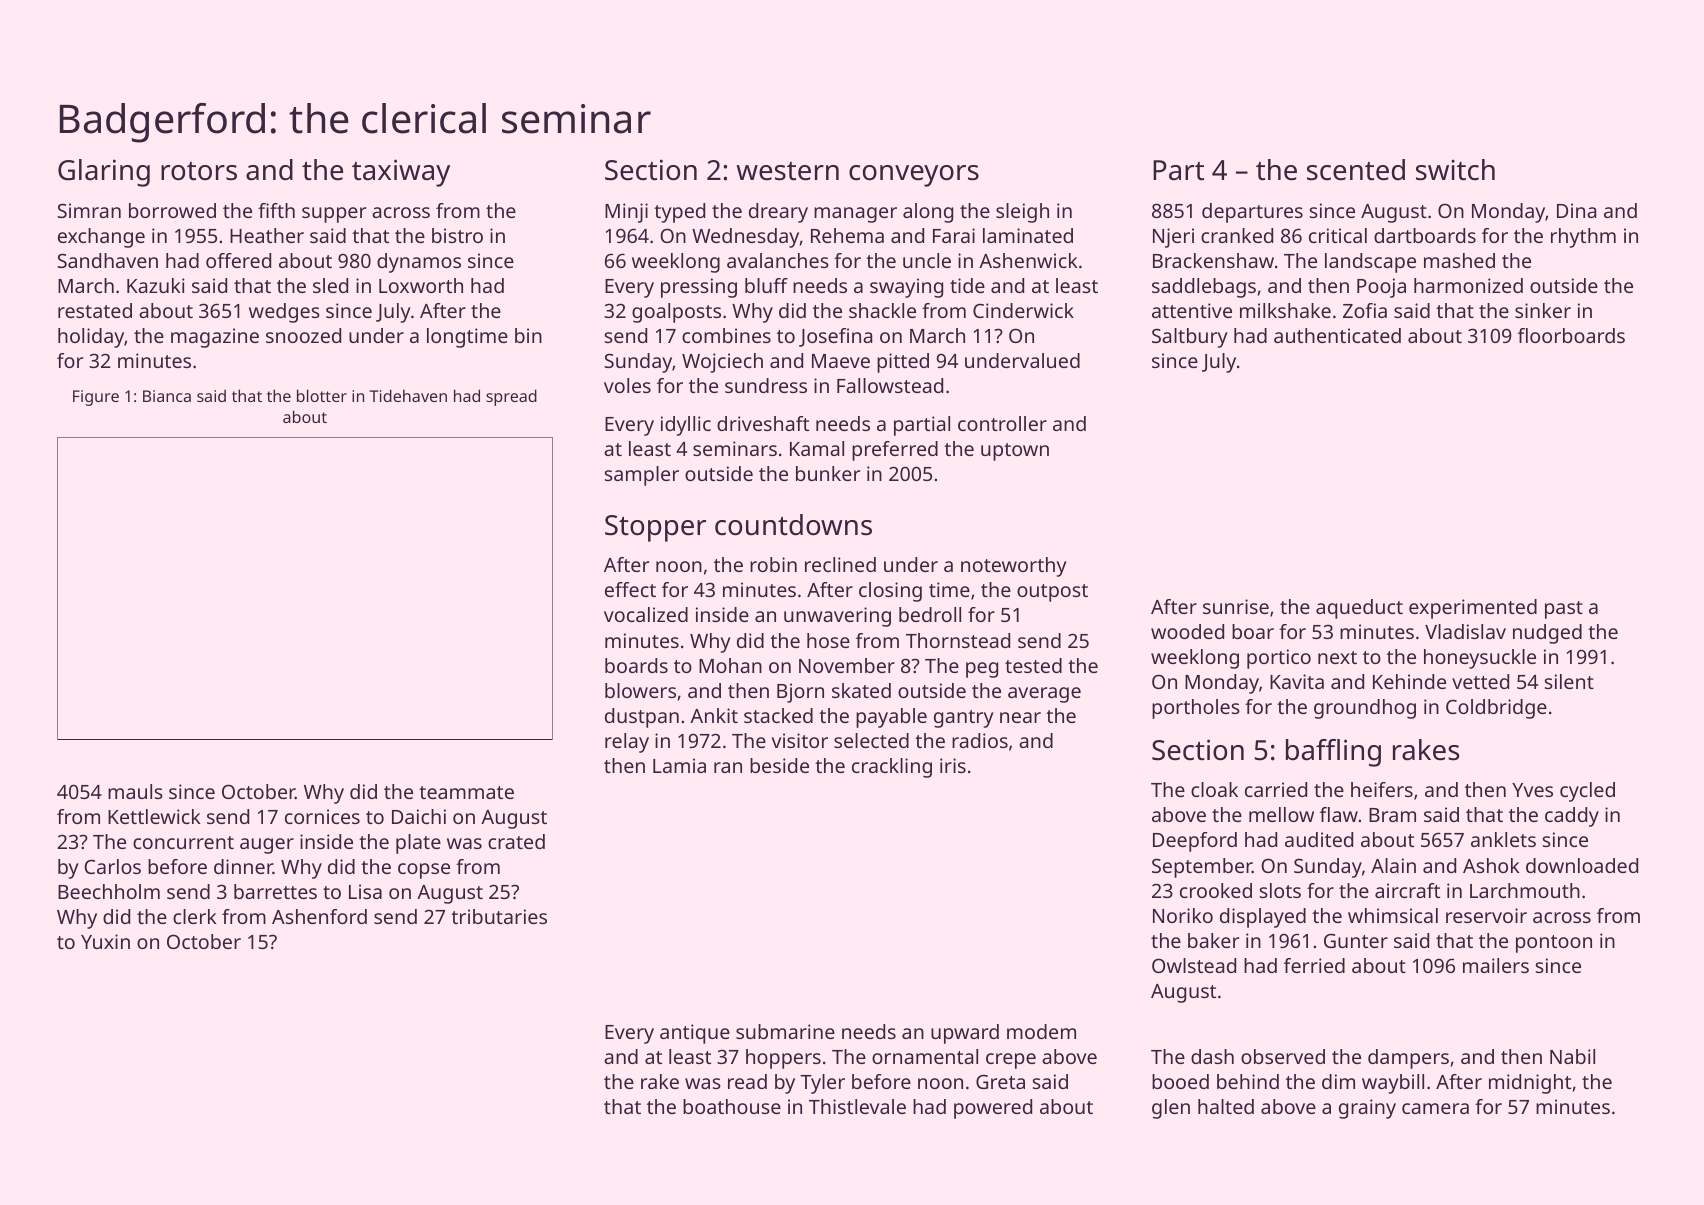 The height and width of the image is (1205, 1704). I want to click on antique, so click(695, 1034).
